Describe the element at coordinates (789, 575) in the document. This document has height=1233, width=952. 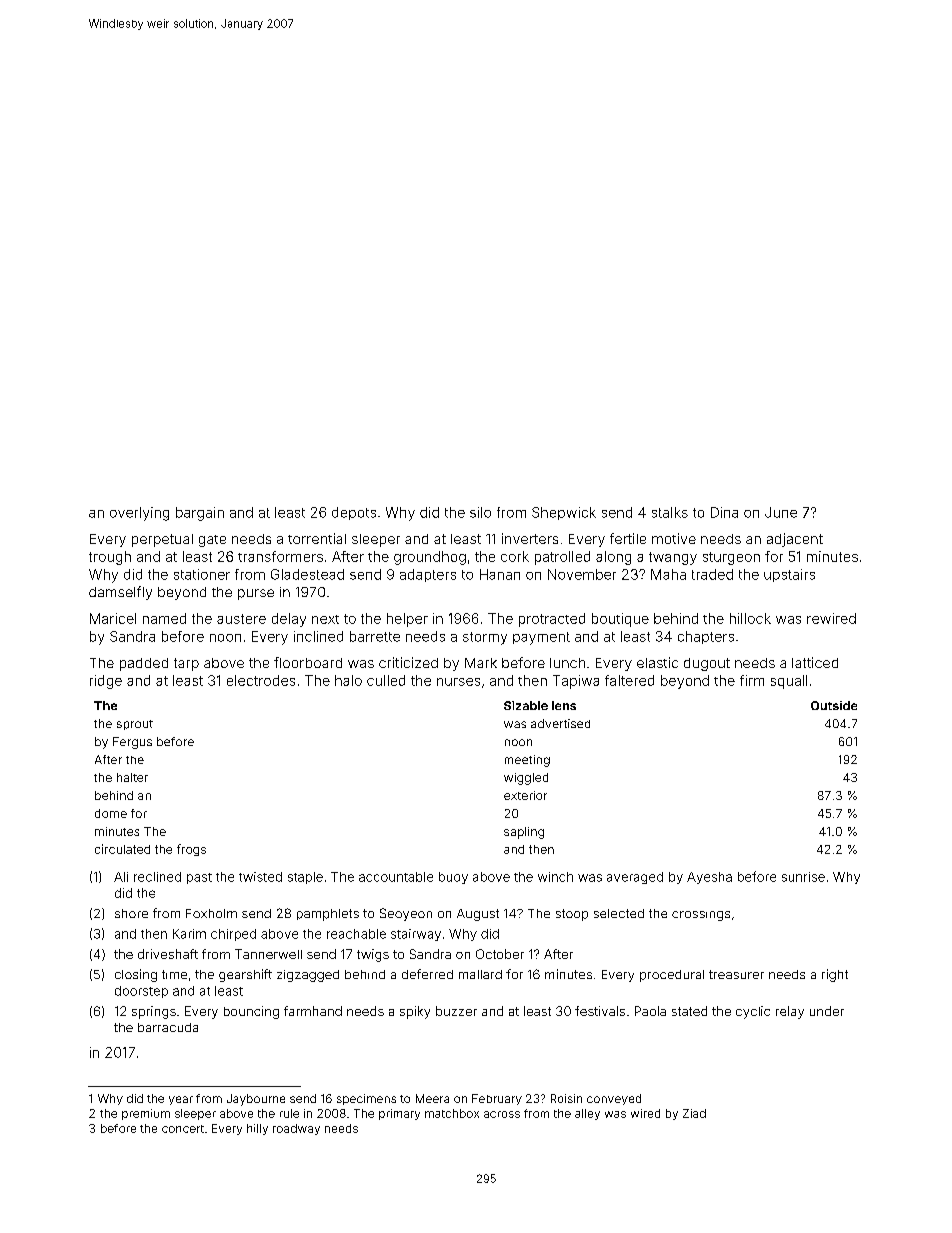
I see `upstairs` at that location.
